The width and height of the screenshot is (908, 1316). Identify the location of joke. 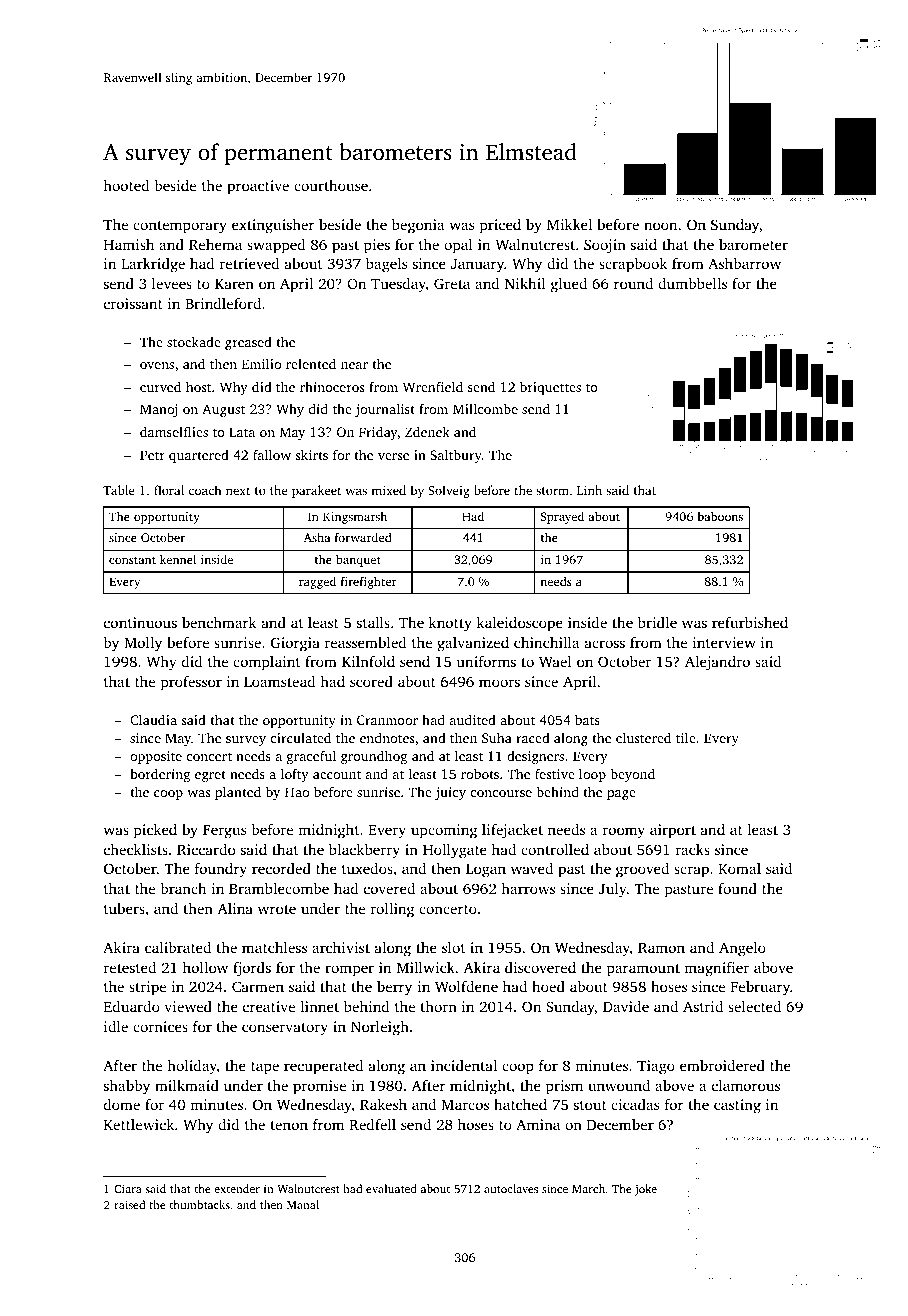
(645, 1190).
